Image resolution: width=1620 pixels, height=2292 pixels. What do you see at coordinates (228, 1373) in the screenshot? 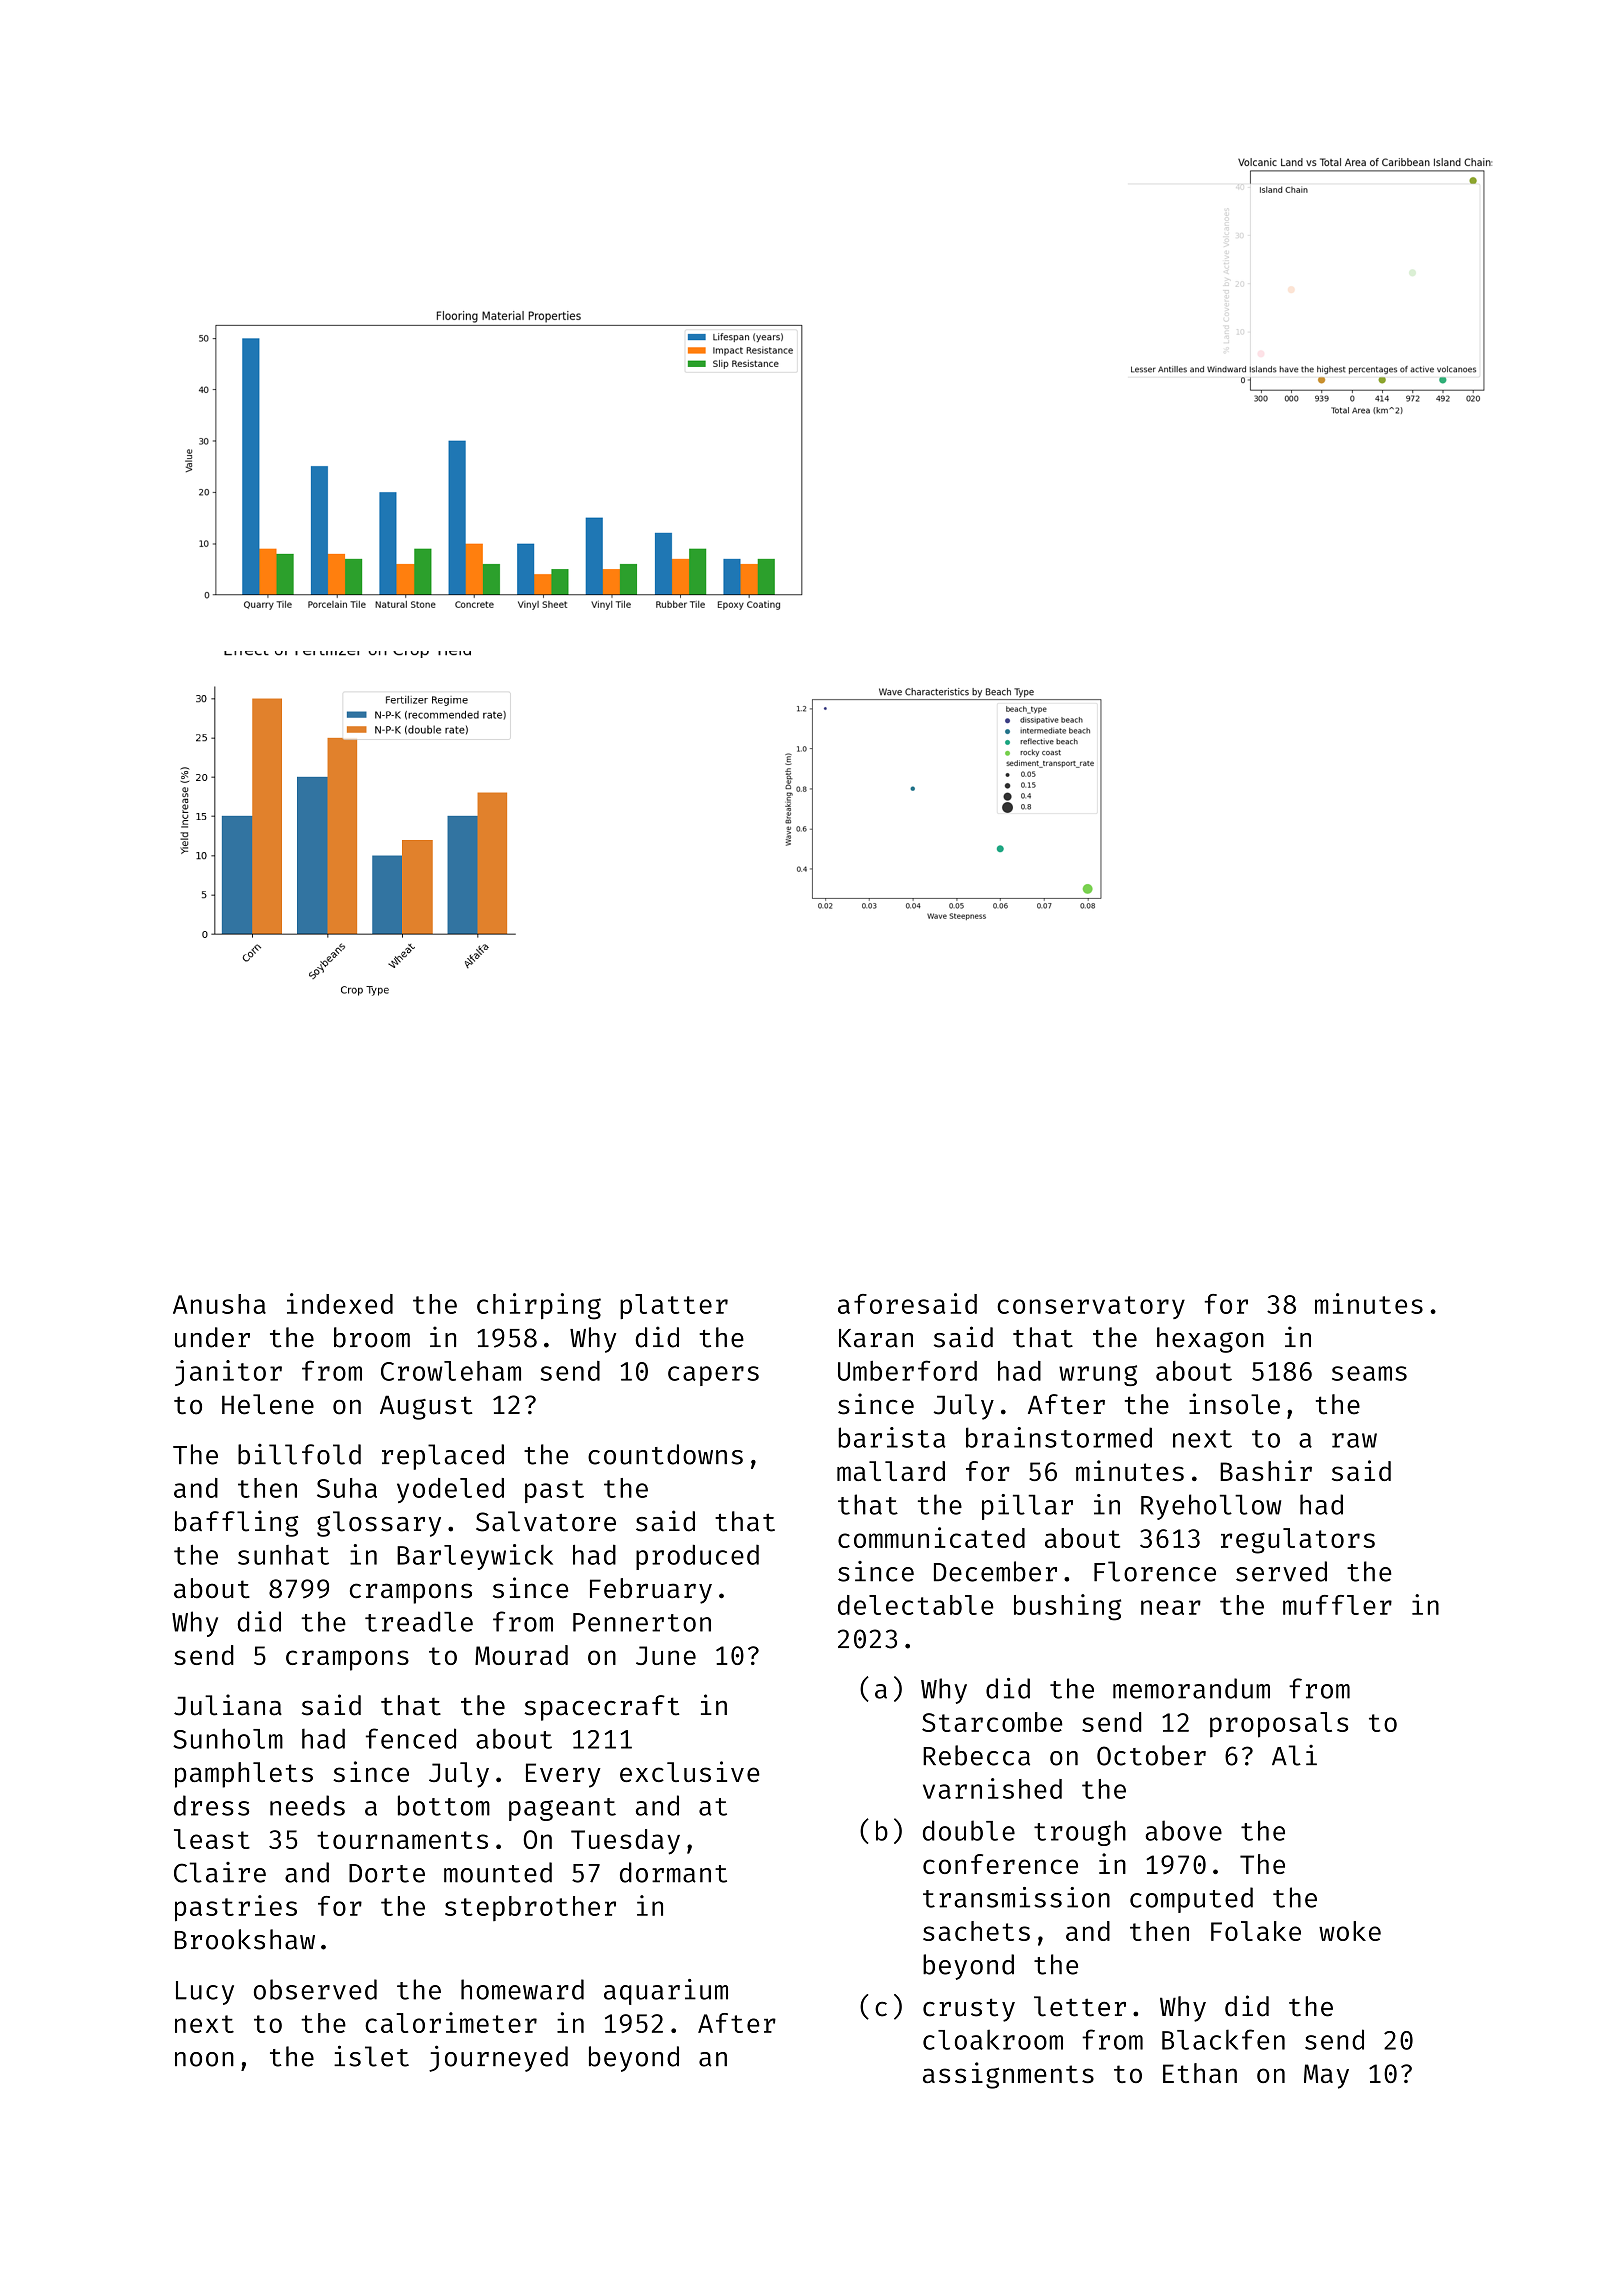
I see `janitor` at bounding box center [228, 1373].
